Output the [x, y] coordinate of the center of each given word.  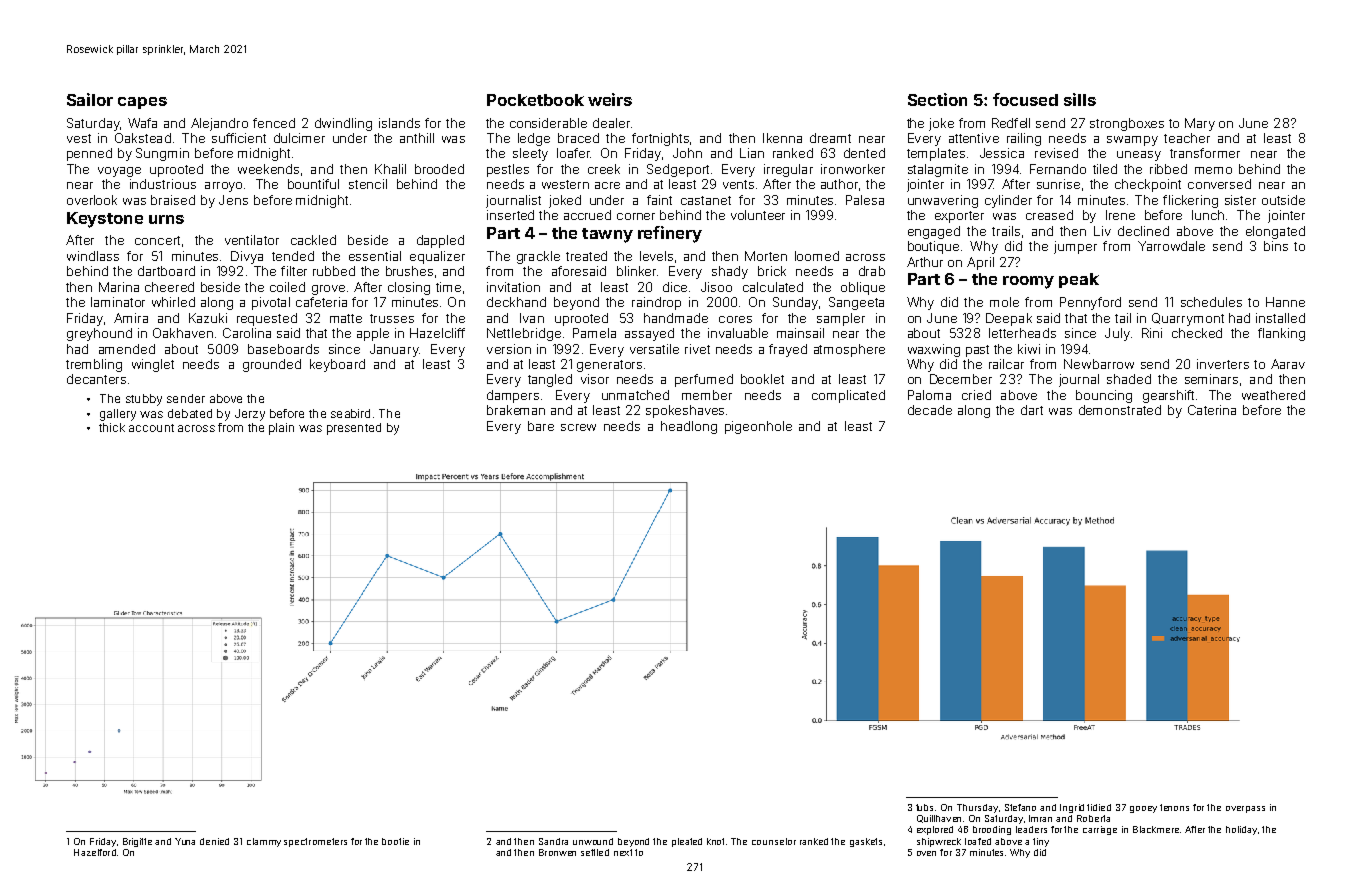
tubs [924, 807]
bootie [395, 841]
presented [354, 429]
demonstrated [1120, 410]
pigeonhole [758, 427]
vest [79, 138]
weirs [610, 99]
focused [1025, 99]
